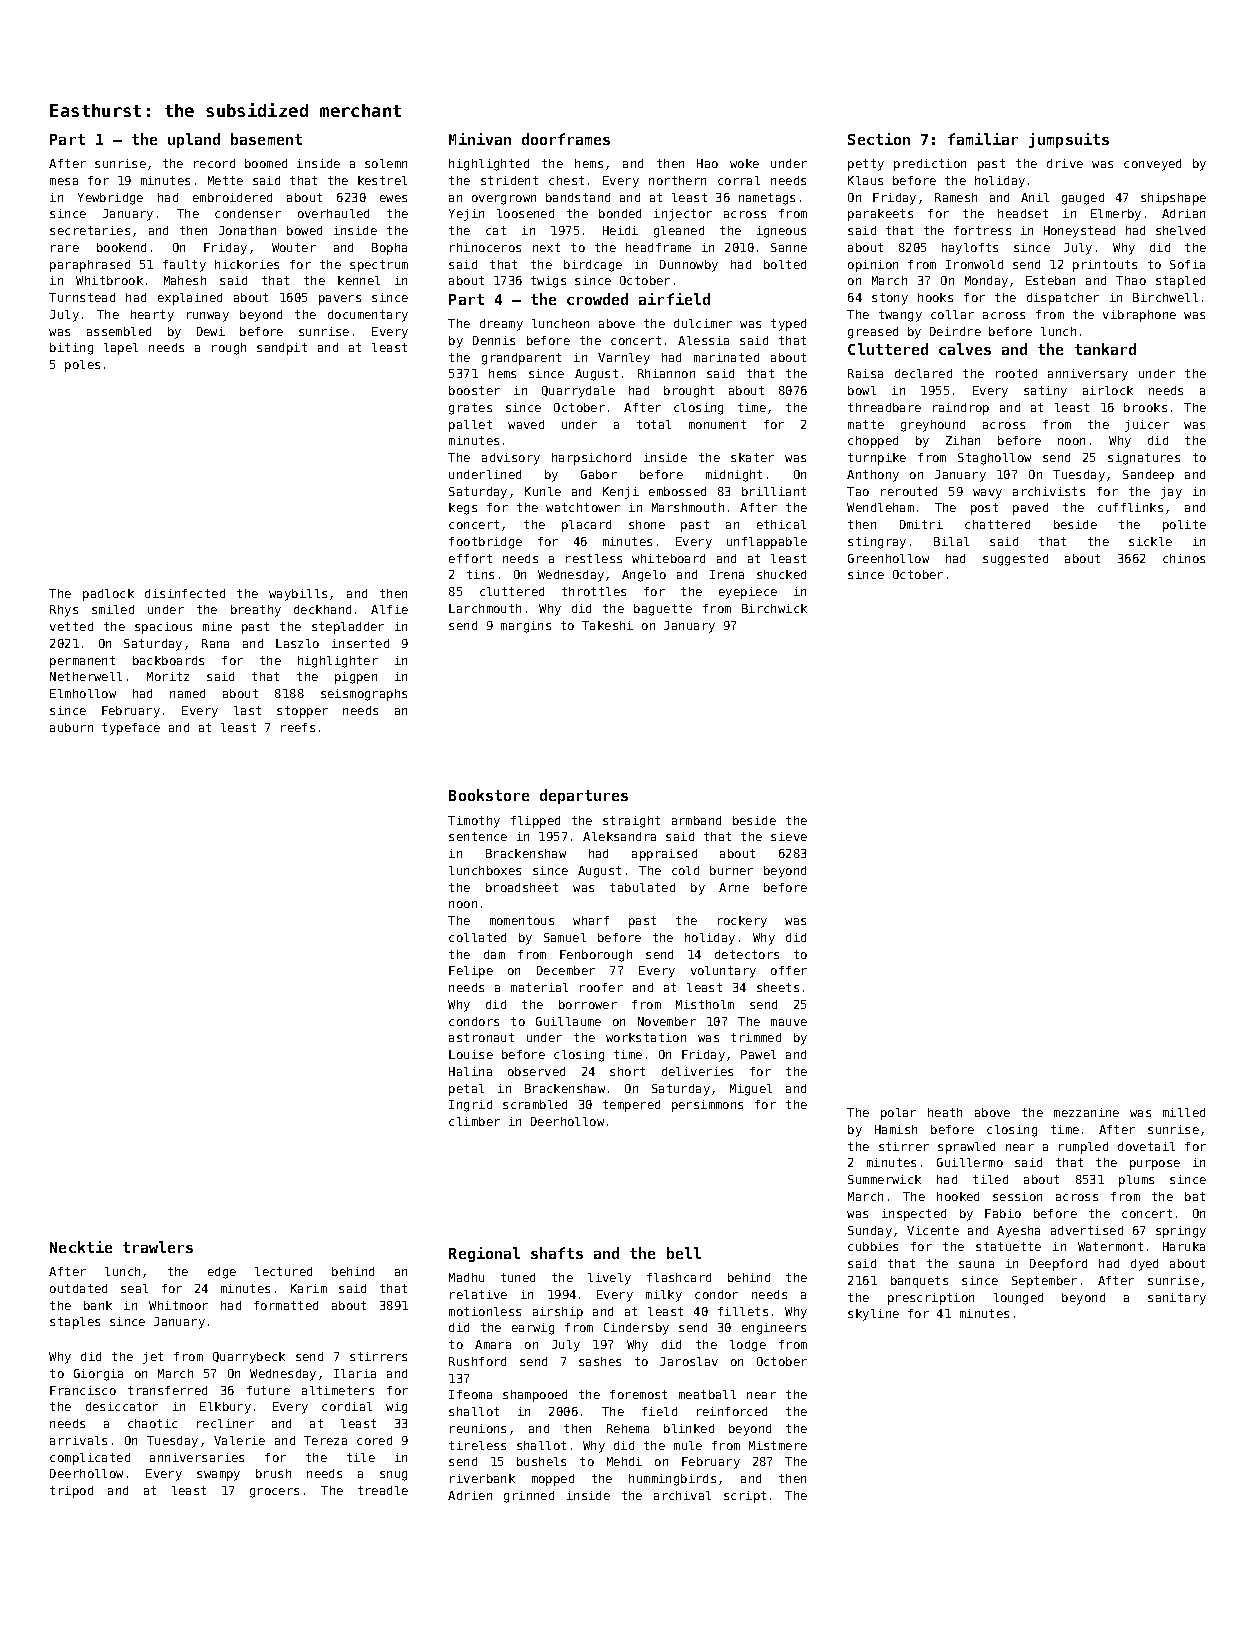 This document has height=1626, width=1256. I want to click on Birchwick, so click(774, 608).
